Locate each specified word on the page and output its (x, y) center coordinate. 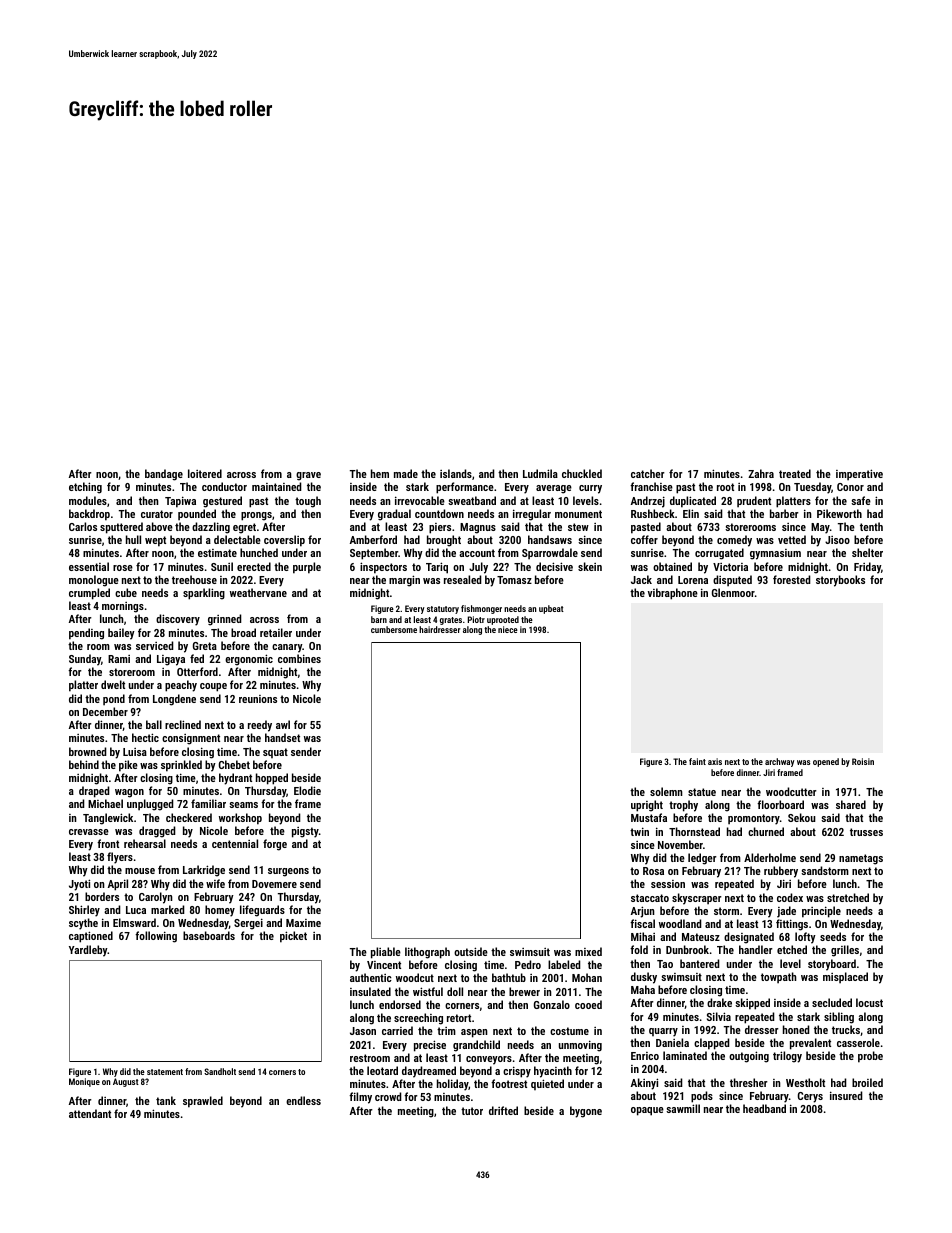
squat (275, 753)
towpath (779, 978)
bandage (164, 475)
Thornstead (694, 831)
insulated (370, 991)
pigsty (305, 832)
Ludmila (540, 473)
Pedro (528, 964)
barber (784, 513)
